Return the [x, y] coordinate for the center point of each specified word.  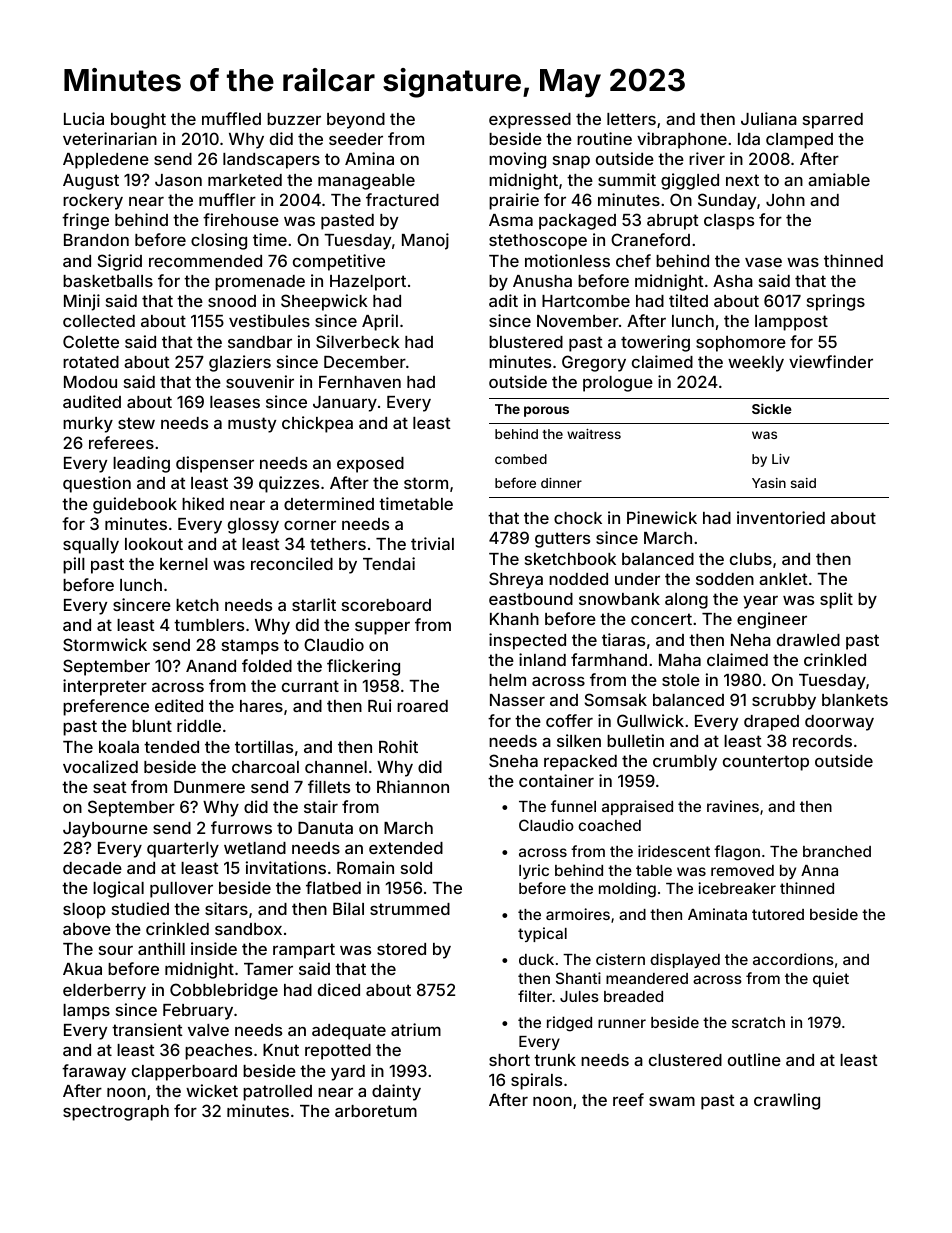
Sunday [727, 201]
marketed [245, 180]
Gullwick [650, 720]
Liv [781, 459]
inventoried [781, 517]
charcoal [265, 767]
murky [88, 425]
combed [521, 459]
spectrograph [116, 1113]
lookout [154, 544]
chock [578, 518]
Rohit [398, 746]
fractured [402, 199]
